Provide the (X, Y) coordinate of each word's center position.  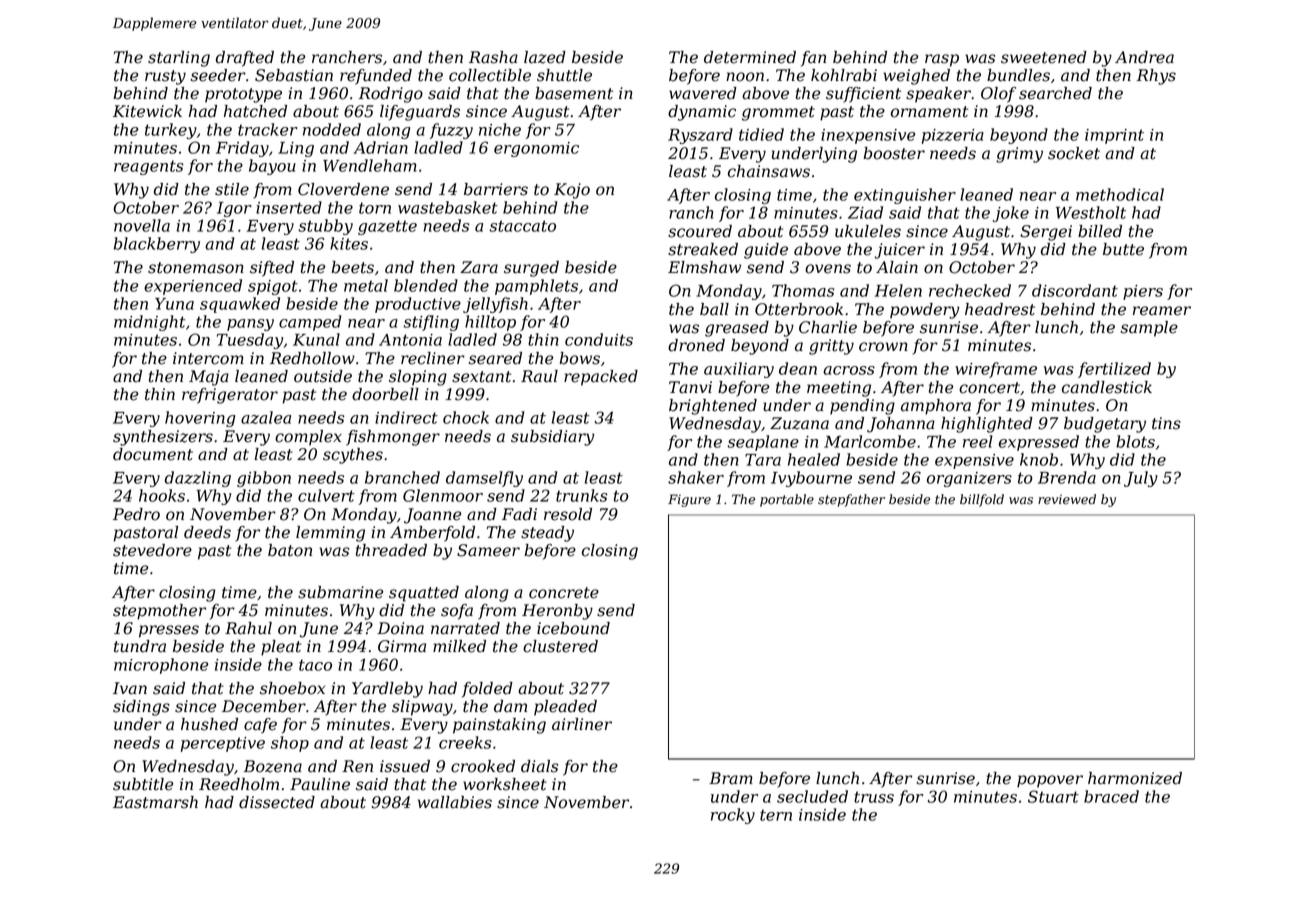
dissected (277, 802)
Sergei (1046, 233)
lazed (545, 57)
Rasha (493, 57)
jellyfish (495, 305)
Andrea (1144, 57)
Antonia (410, 340)
